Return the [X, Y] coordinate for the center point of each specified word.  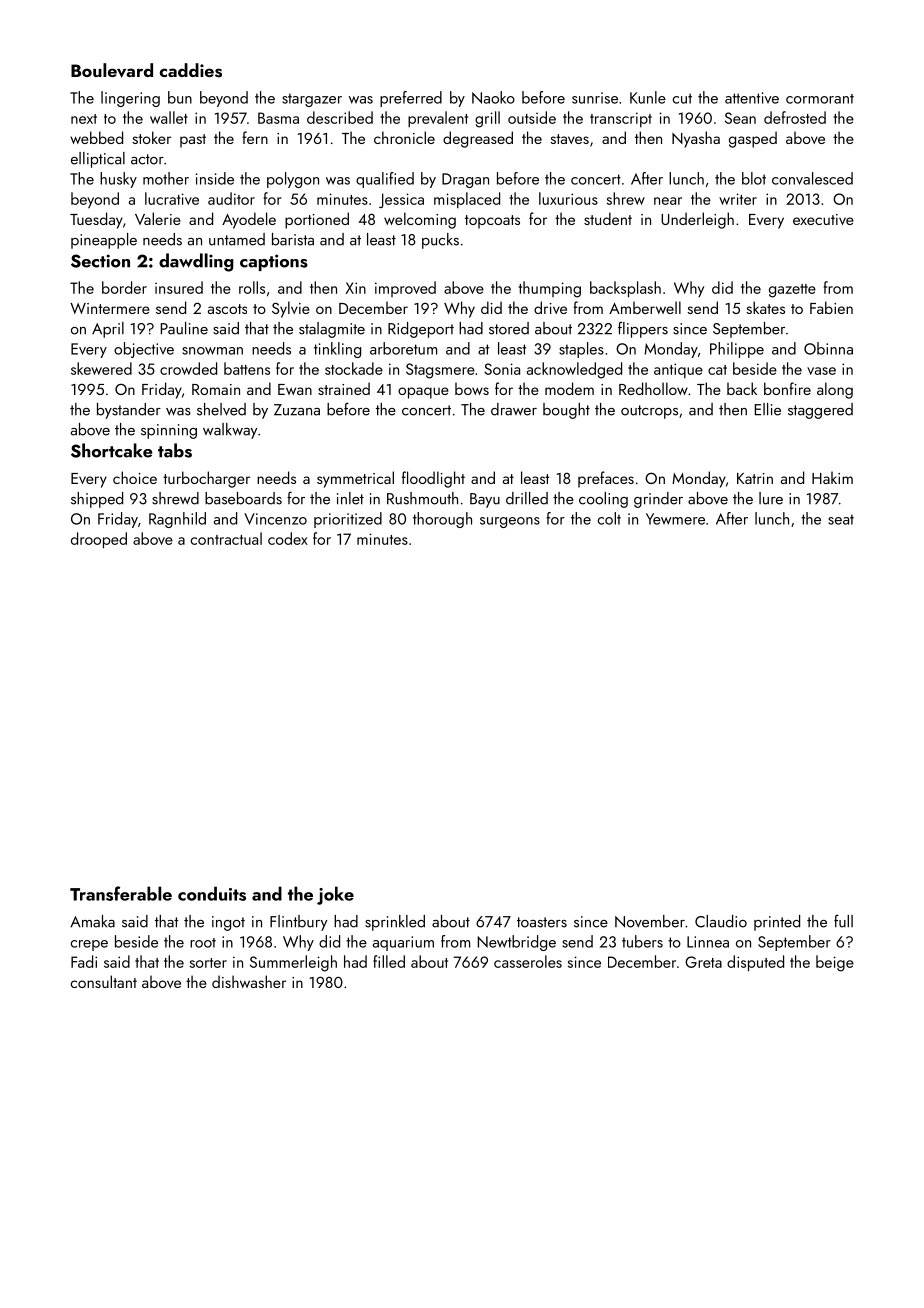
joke [335, 895]
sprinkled [395, 923]
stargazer [312, 100]
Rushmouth [422, 498]
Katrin [755, 478]
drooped [99, 540]
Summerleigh [293, 963]
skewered [101, 368]
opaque [423, 393]
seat [841, 519]
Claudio [721, 921]
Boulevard [112, 70]
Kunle [648, 97]
